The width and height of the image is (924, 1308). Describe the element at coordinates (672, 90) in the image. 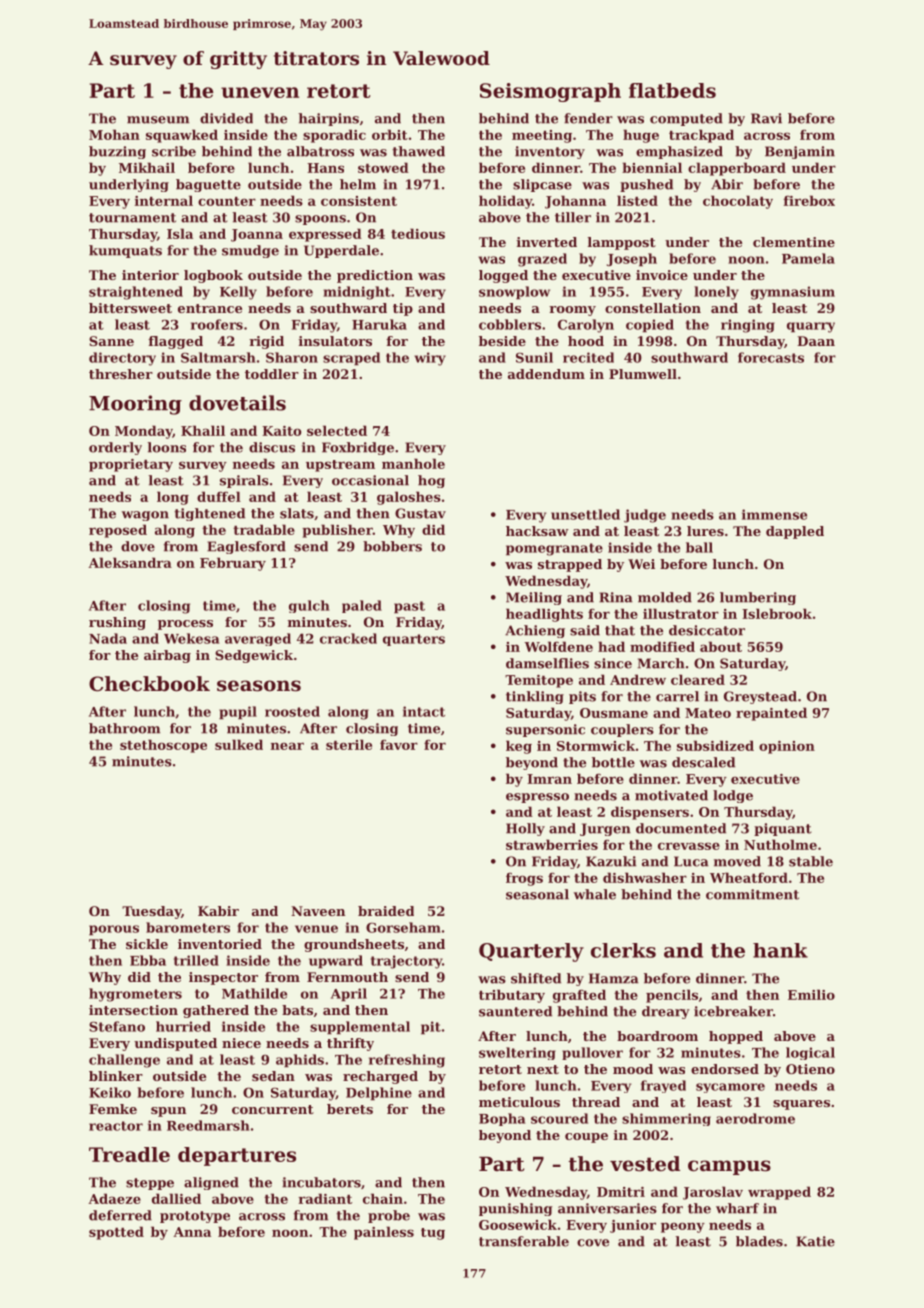

I see `flatbeds` at that location.
